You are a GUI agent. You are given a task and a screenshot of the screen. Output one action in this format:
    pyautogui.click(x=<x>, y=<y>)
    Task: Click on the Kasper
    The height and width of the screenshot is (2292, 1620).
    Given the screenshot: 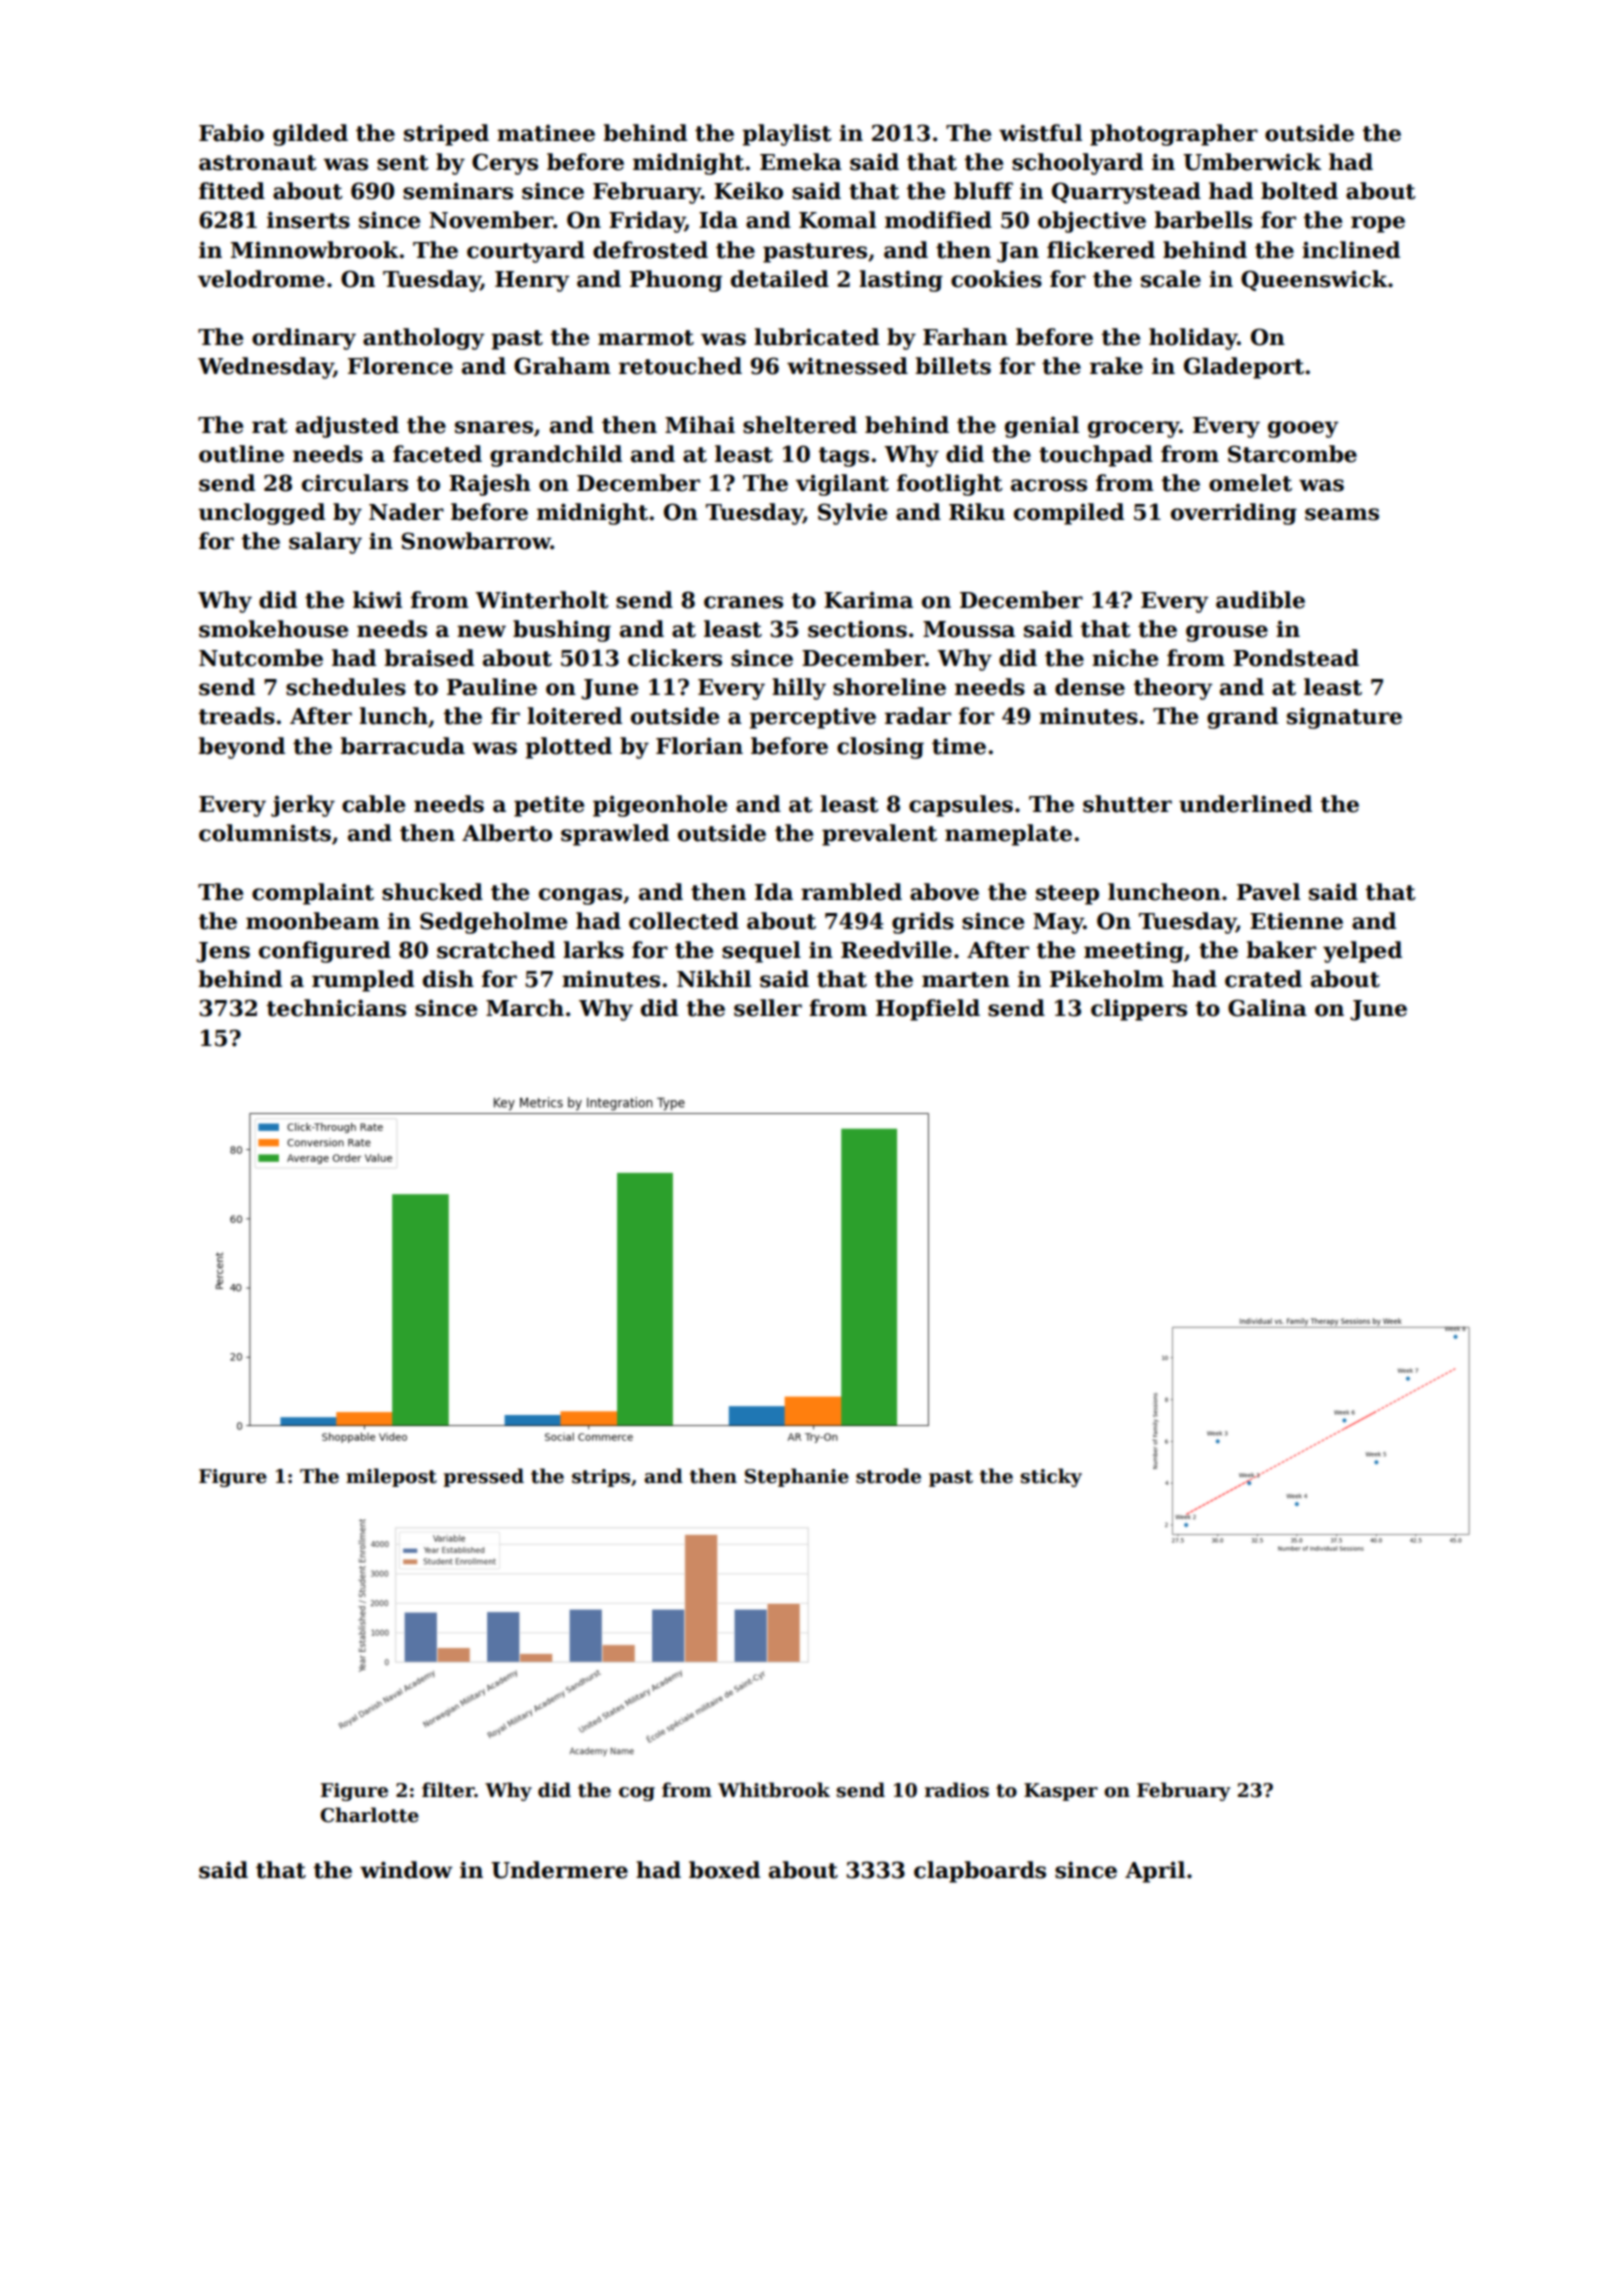 What is the action you would take?
    pyautogui.click(x=1061, y=1792)
